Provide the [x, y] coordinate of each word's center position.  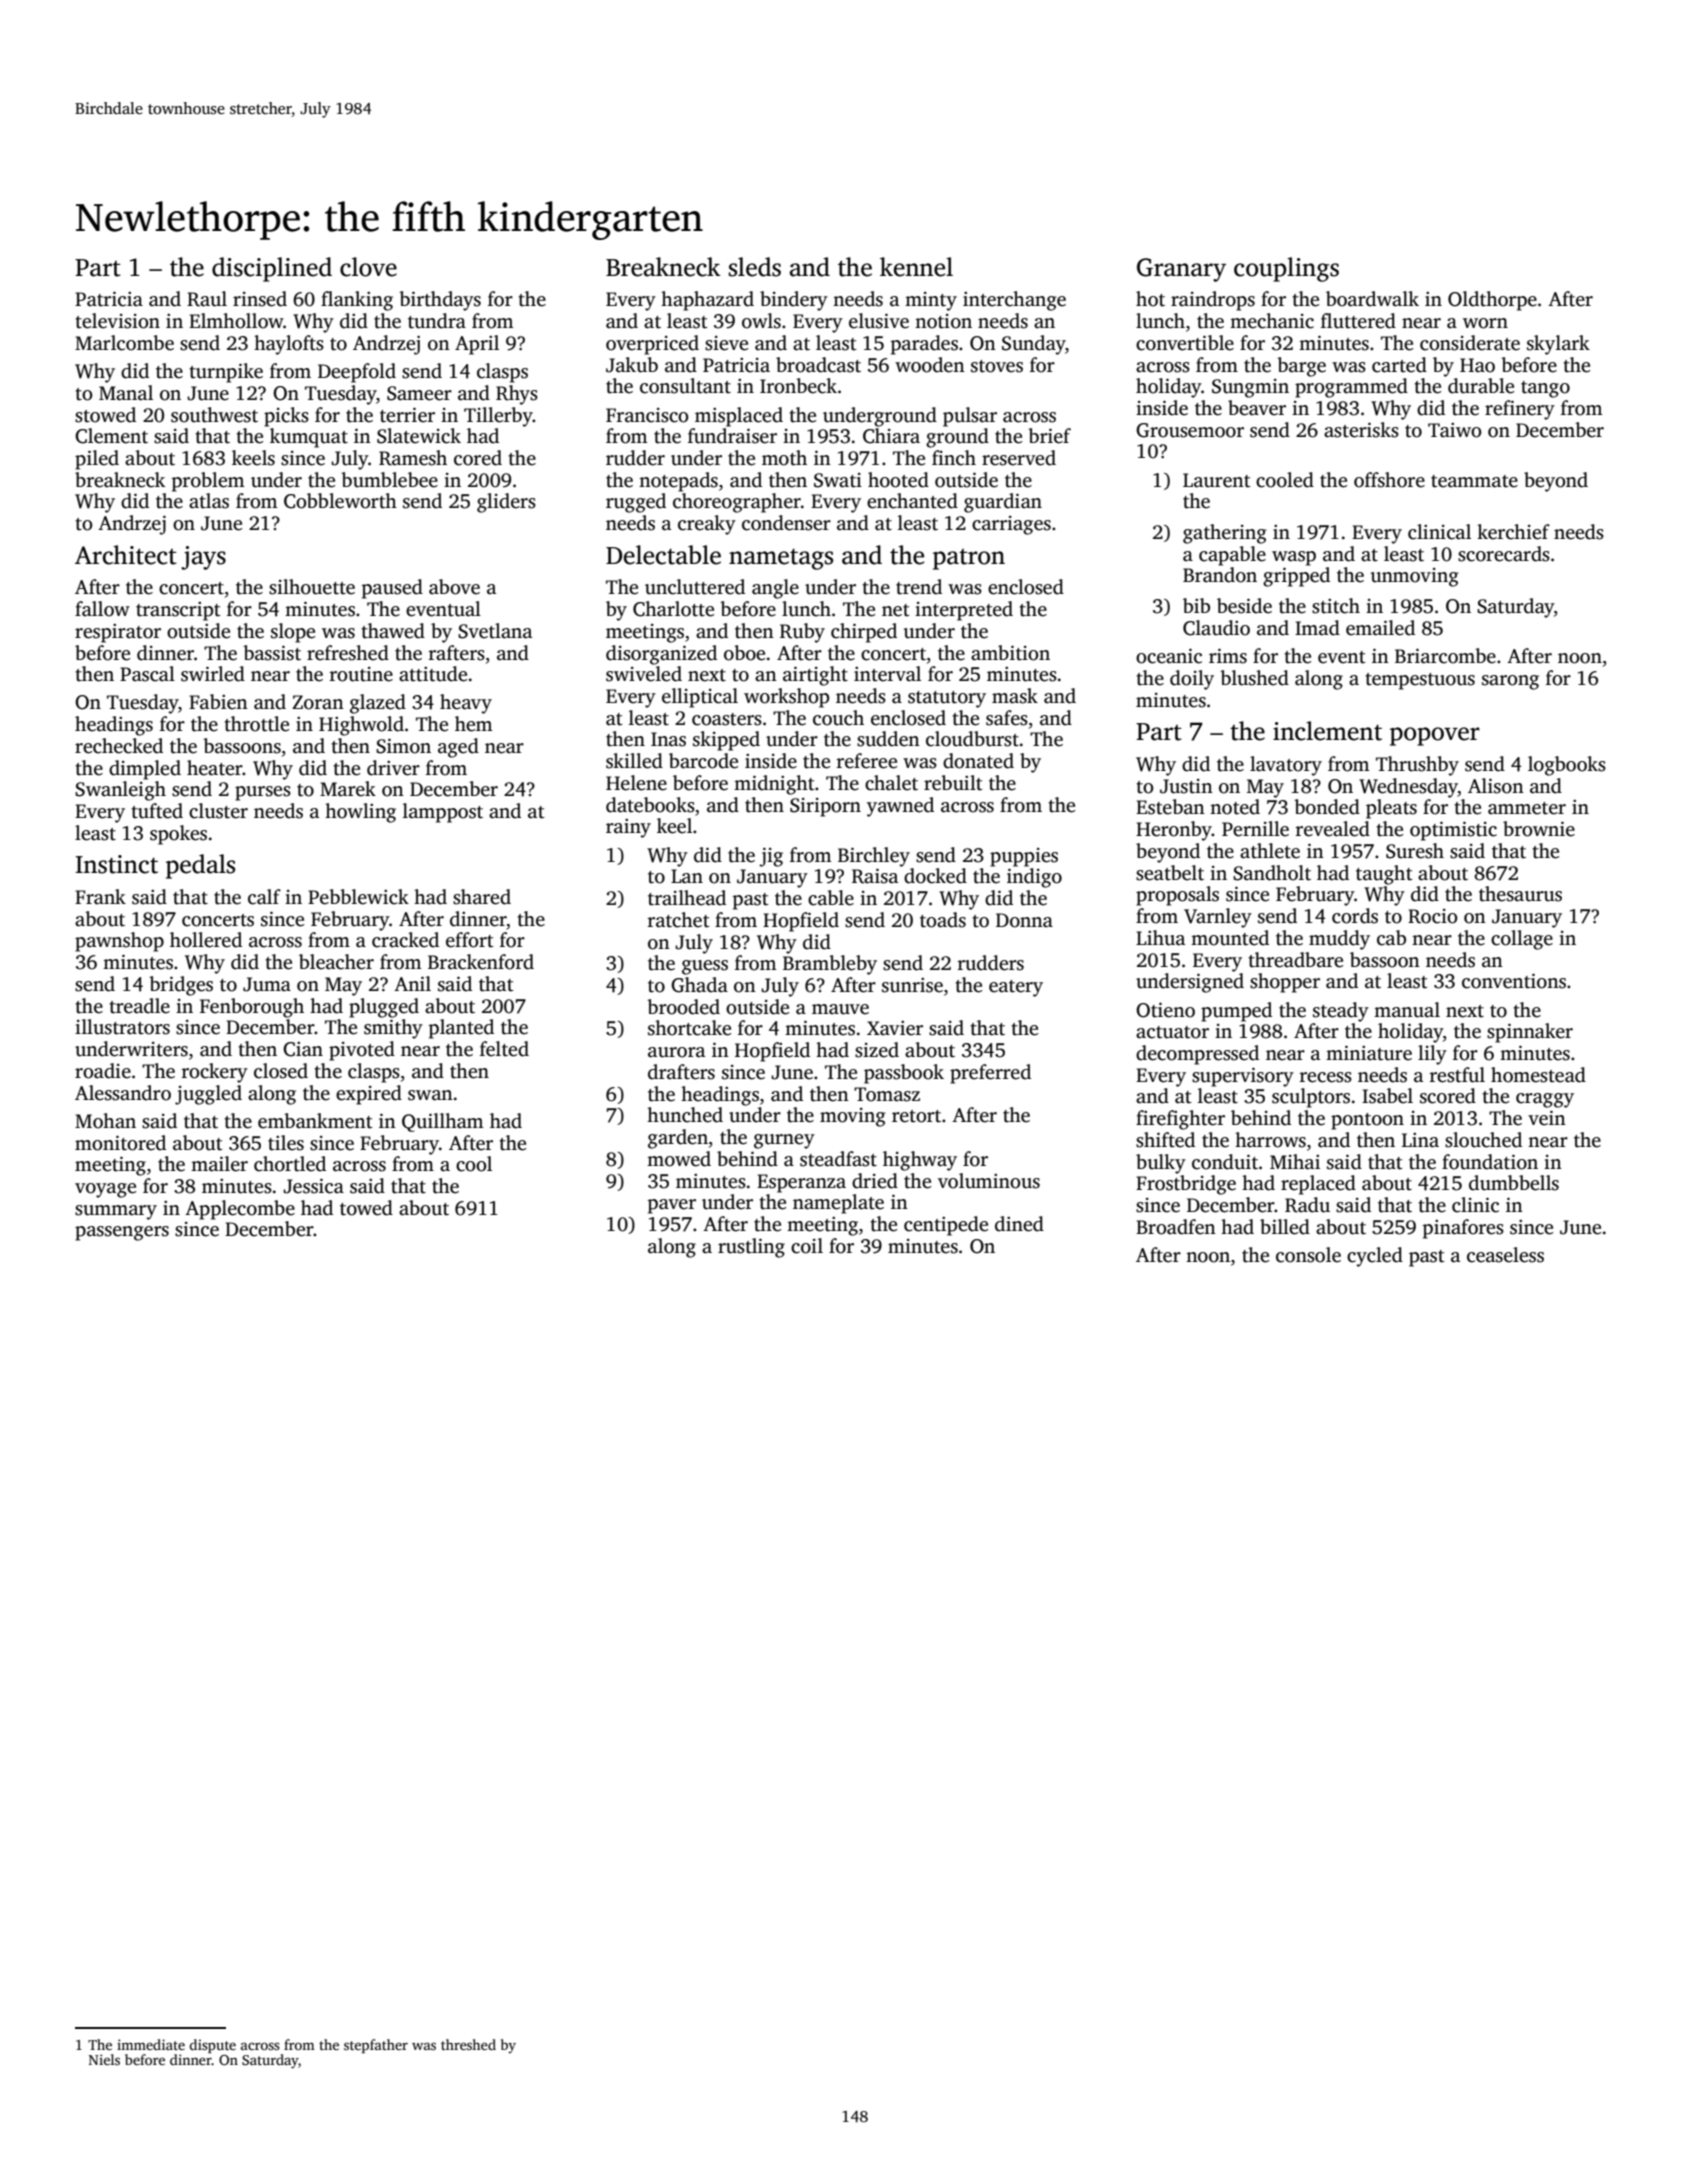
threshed [468, 2044]
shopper [1285, 983]
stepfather [376, 2046]
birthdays [440, 301]
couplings [1286, 269]
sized [877, 1050]
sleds [755, 267]
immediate [151, 2044]
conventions [1514, 981]
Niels [104, 2059]
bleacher [336, 962]
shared [482, 897]
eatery [1016, 988]
